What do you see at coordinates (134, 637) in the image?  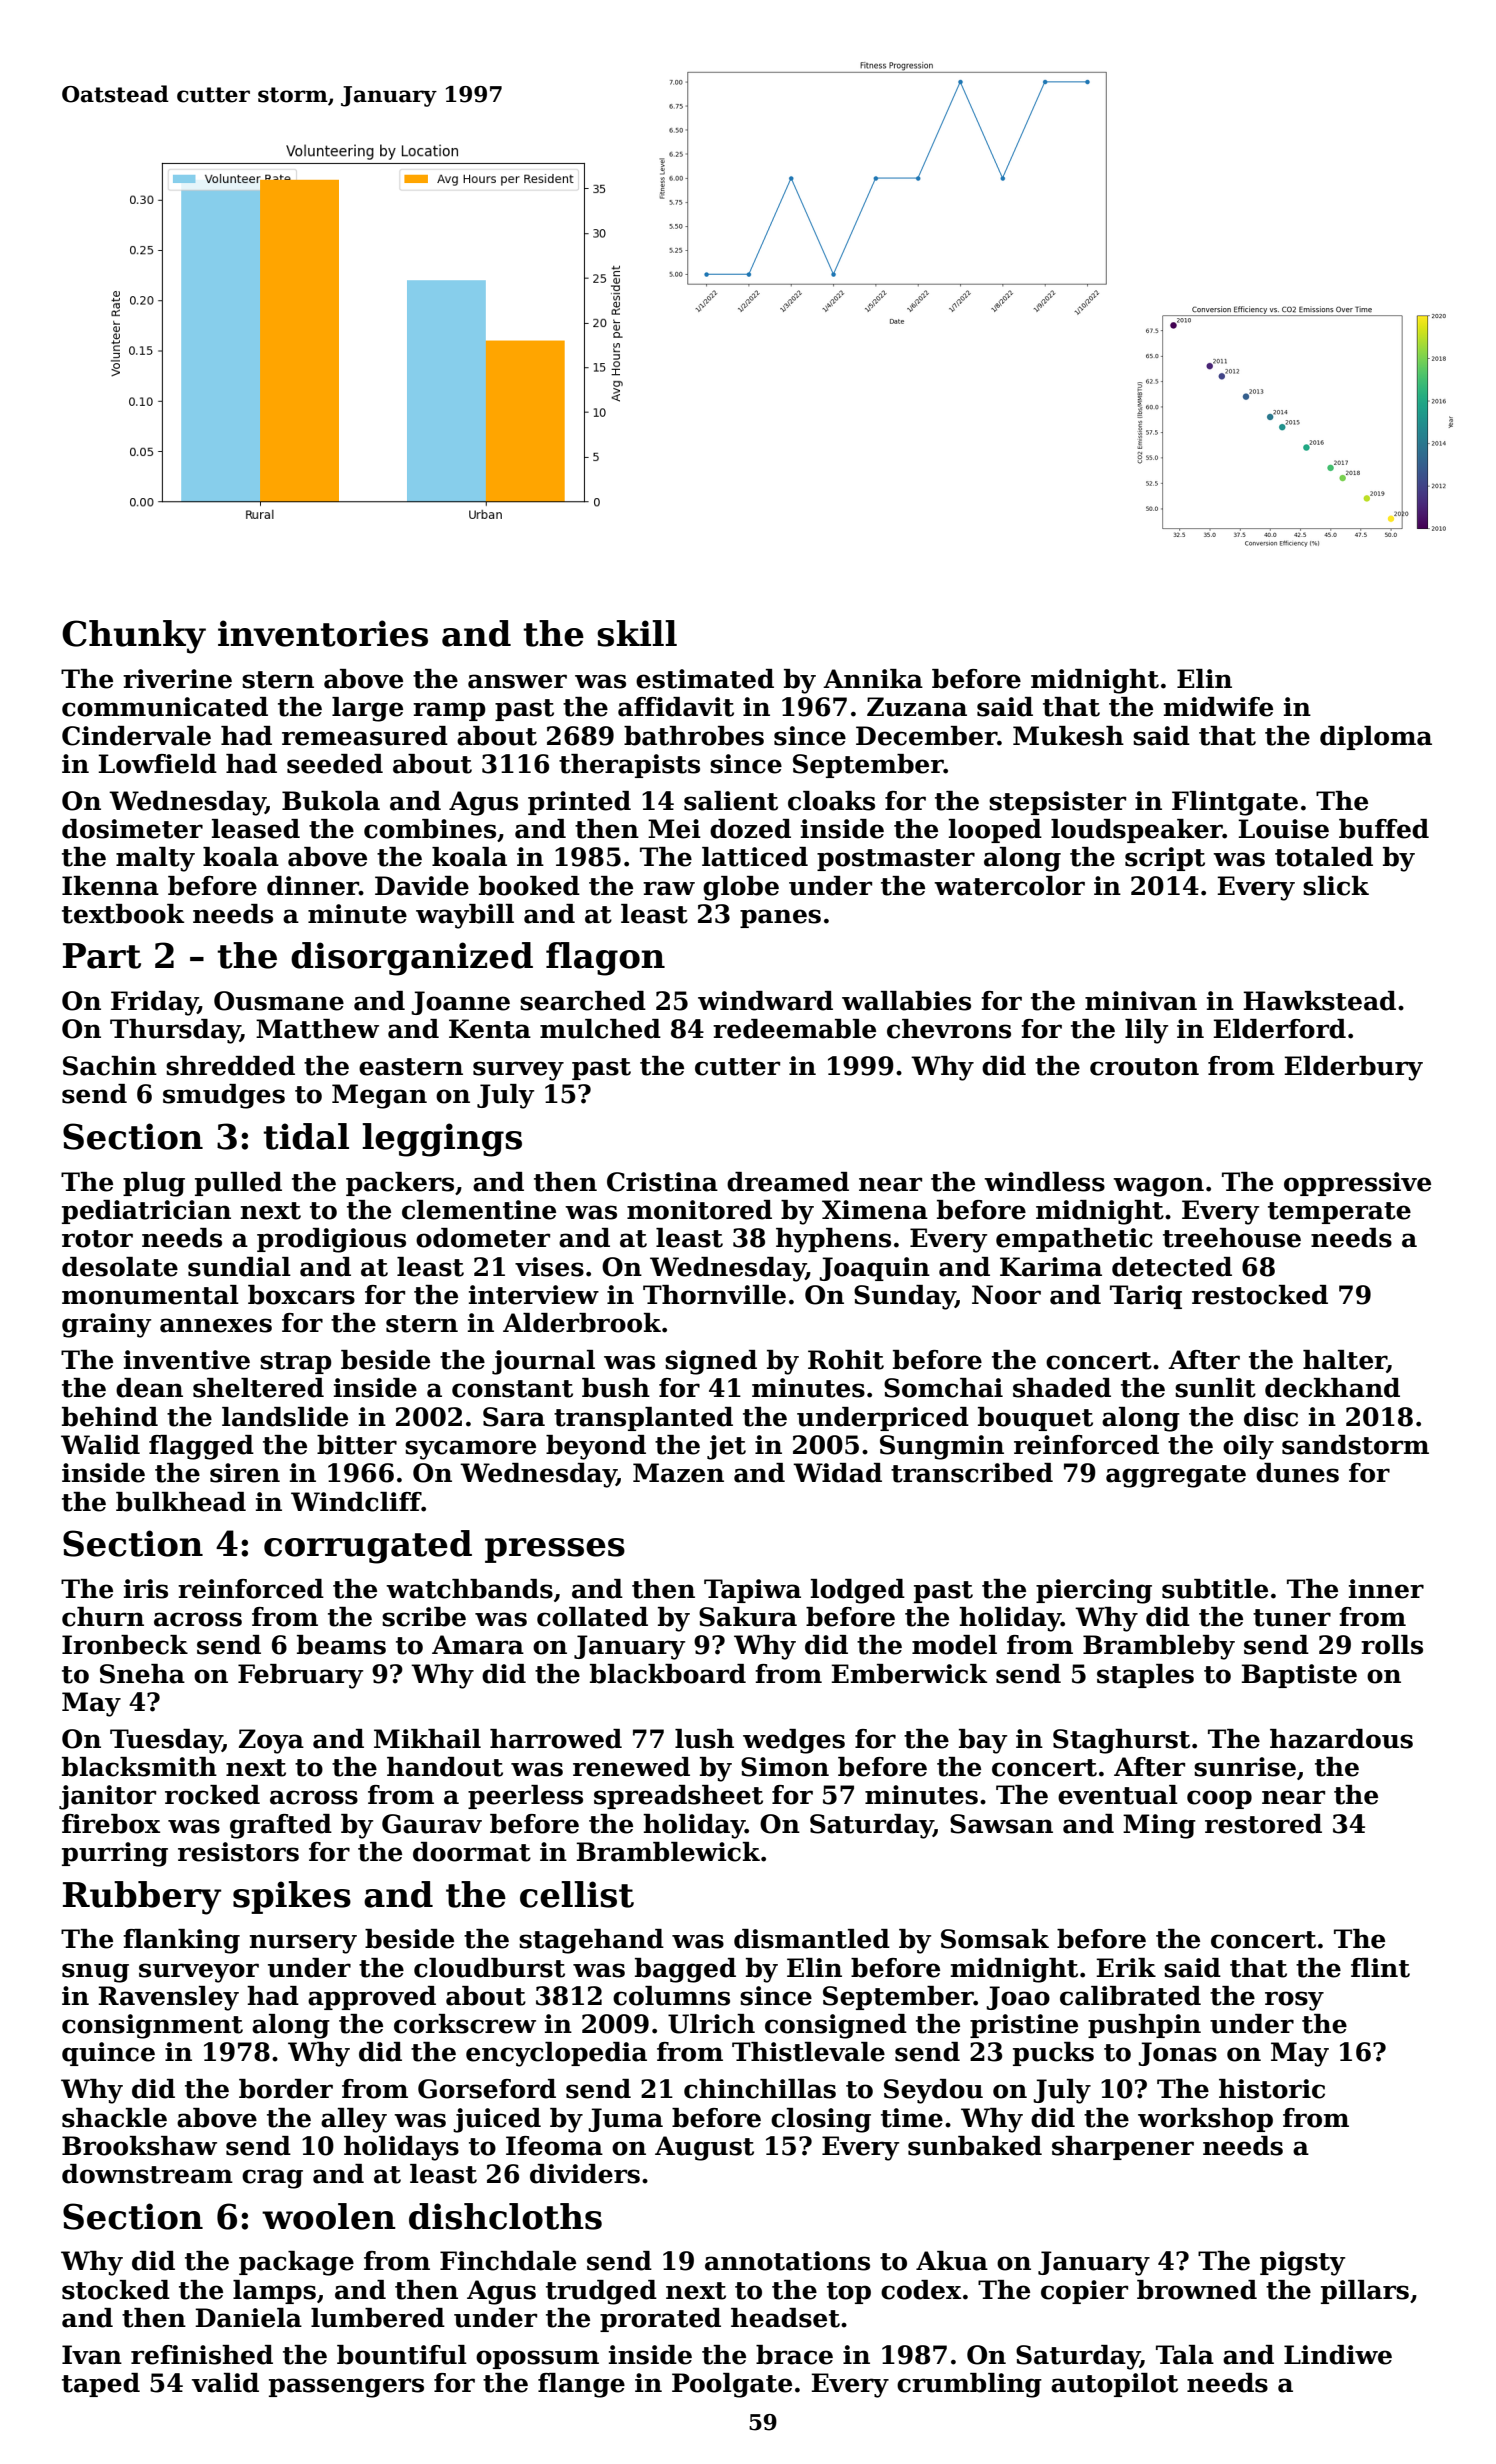 I see `Chunky` at bounding box center [134, 637].
